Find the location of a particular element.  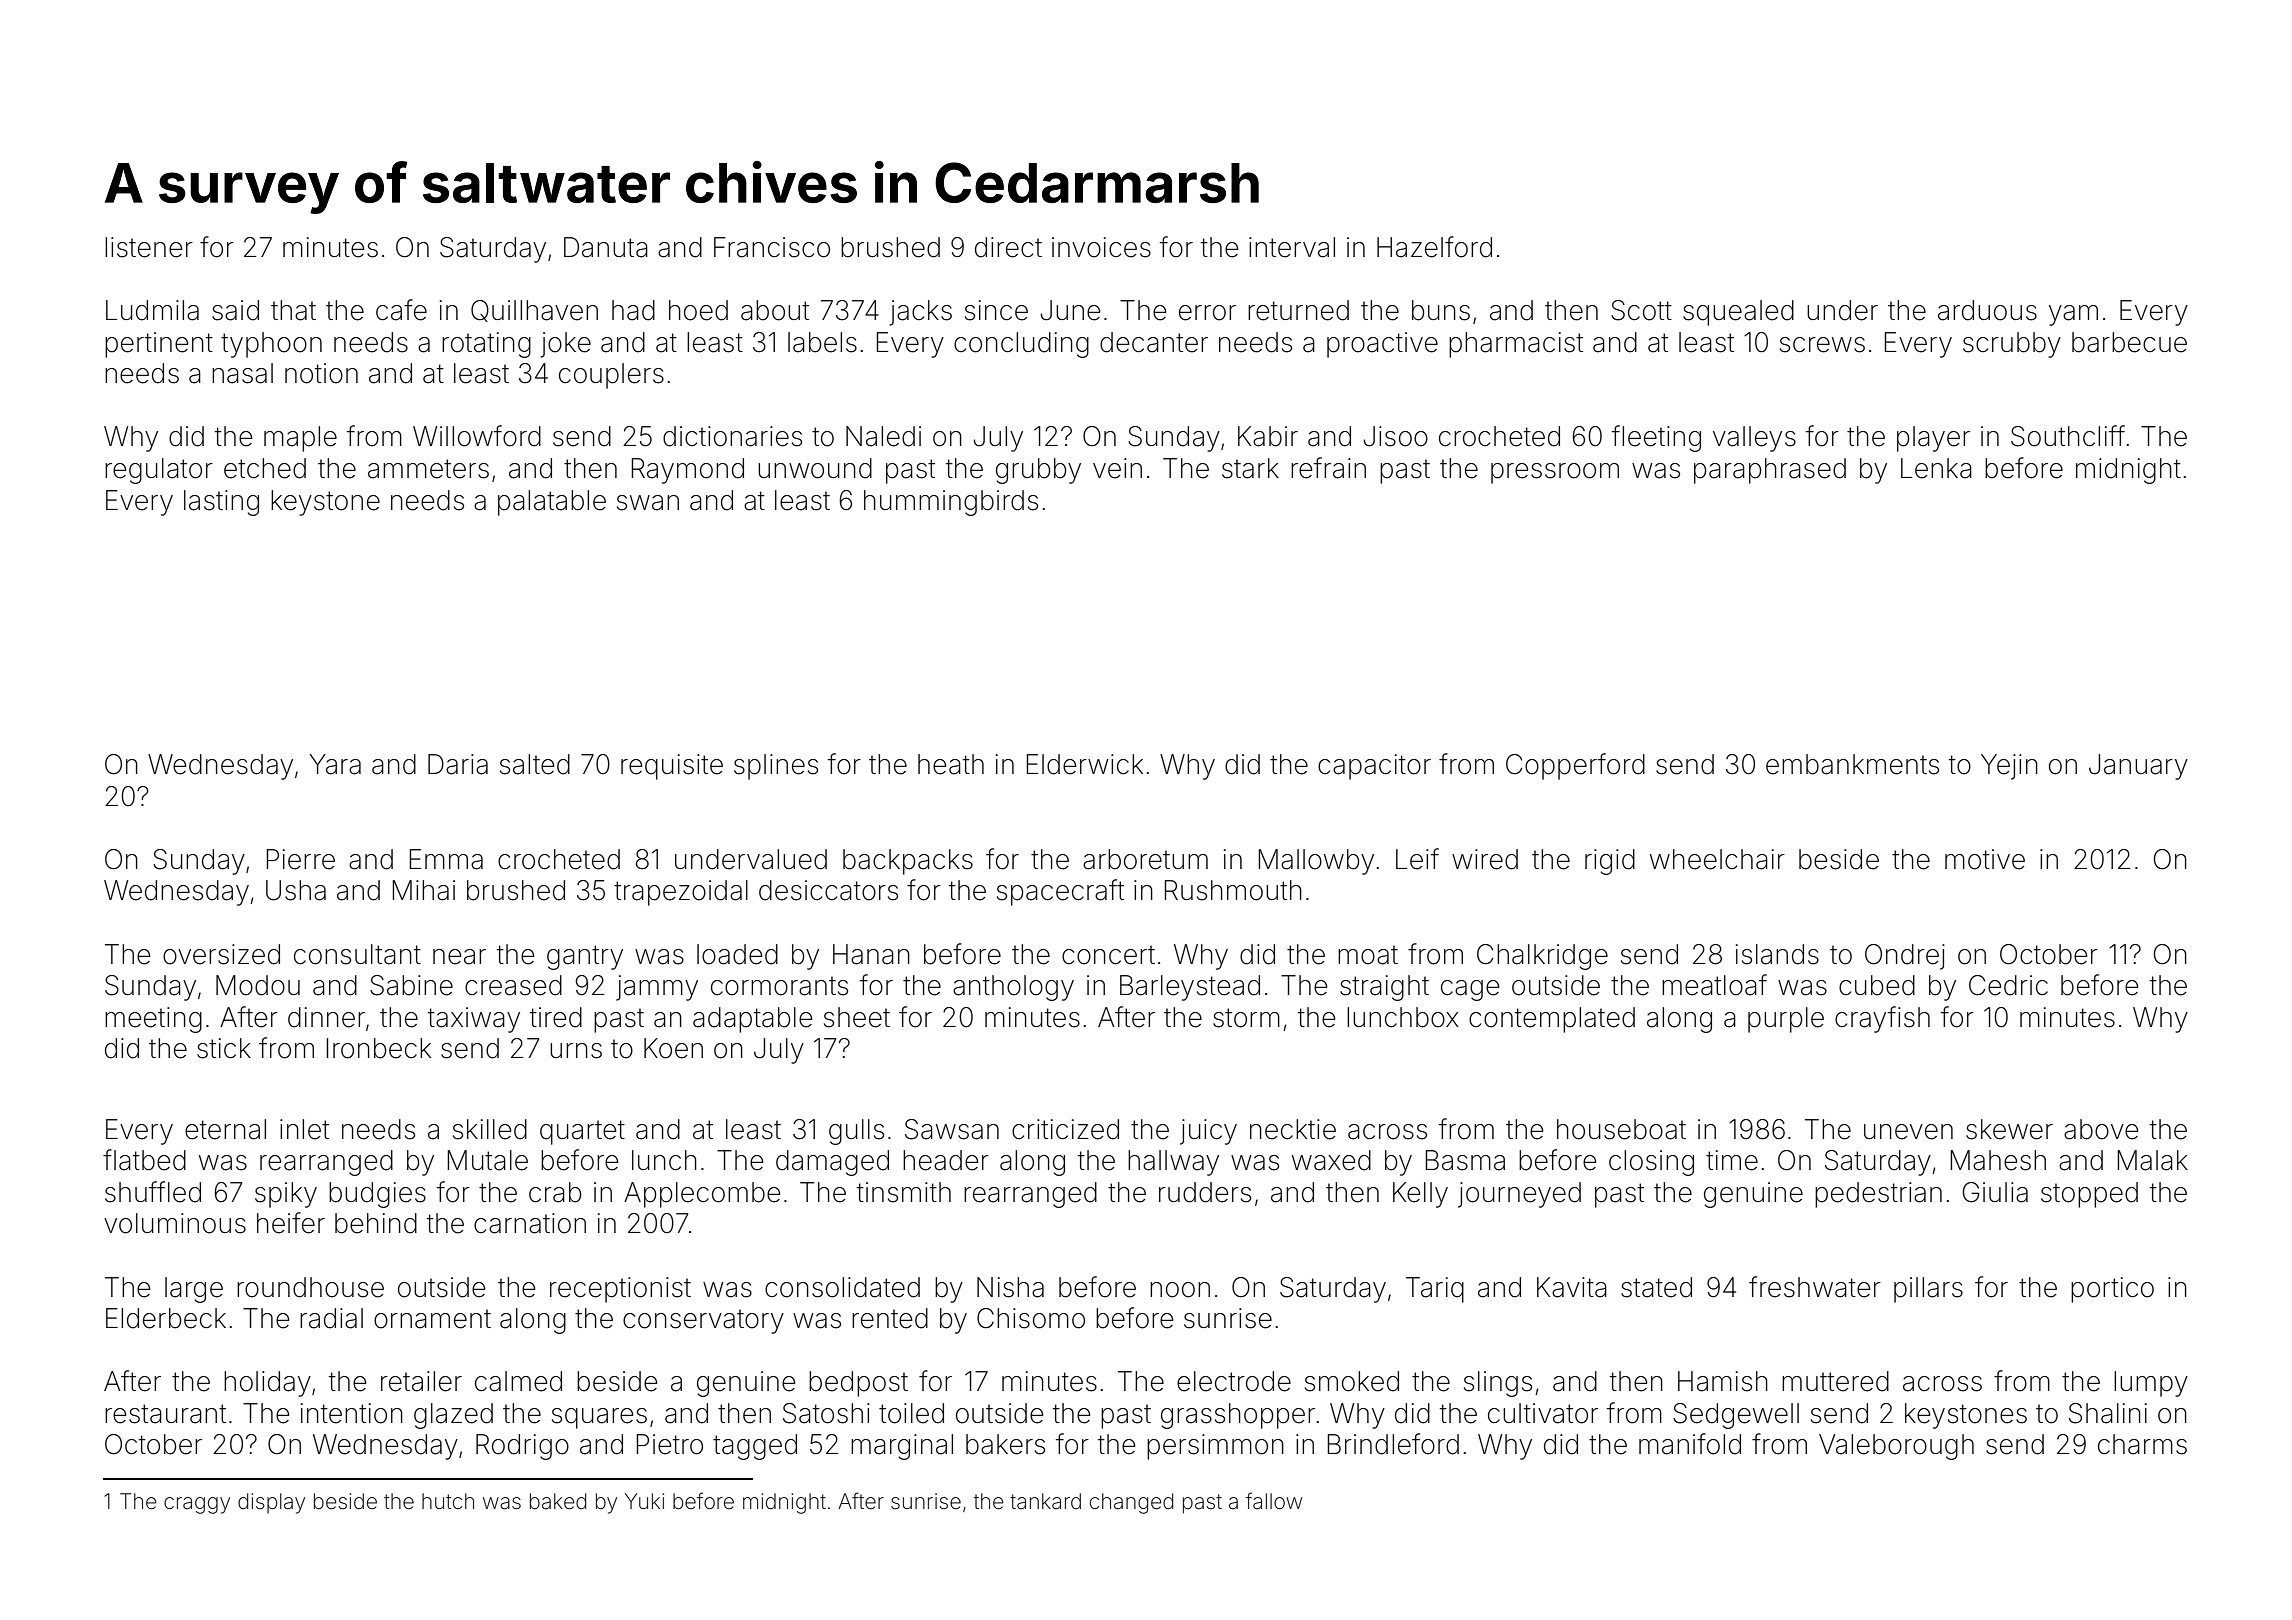

nasal is located at coordinates (242, 373).
